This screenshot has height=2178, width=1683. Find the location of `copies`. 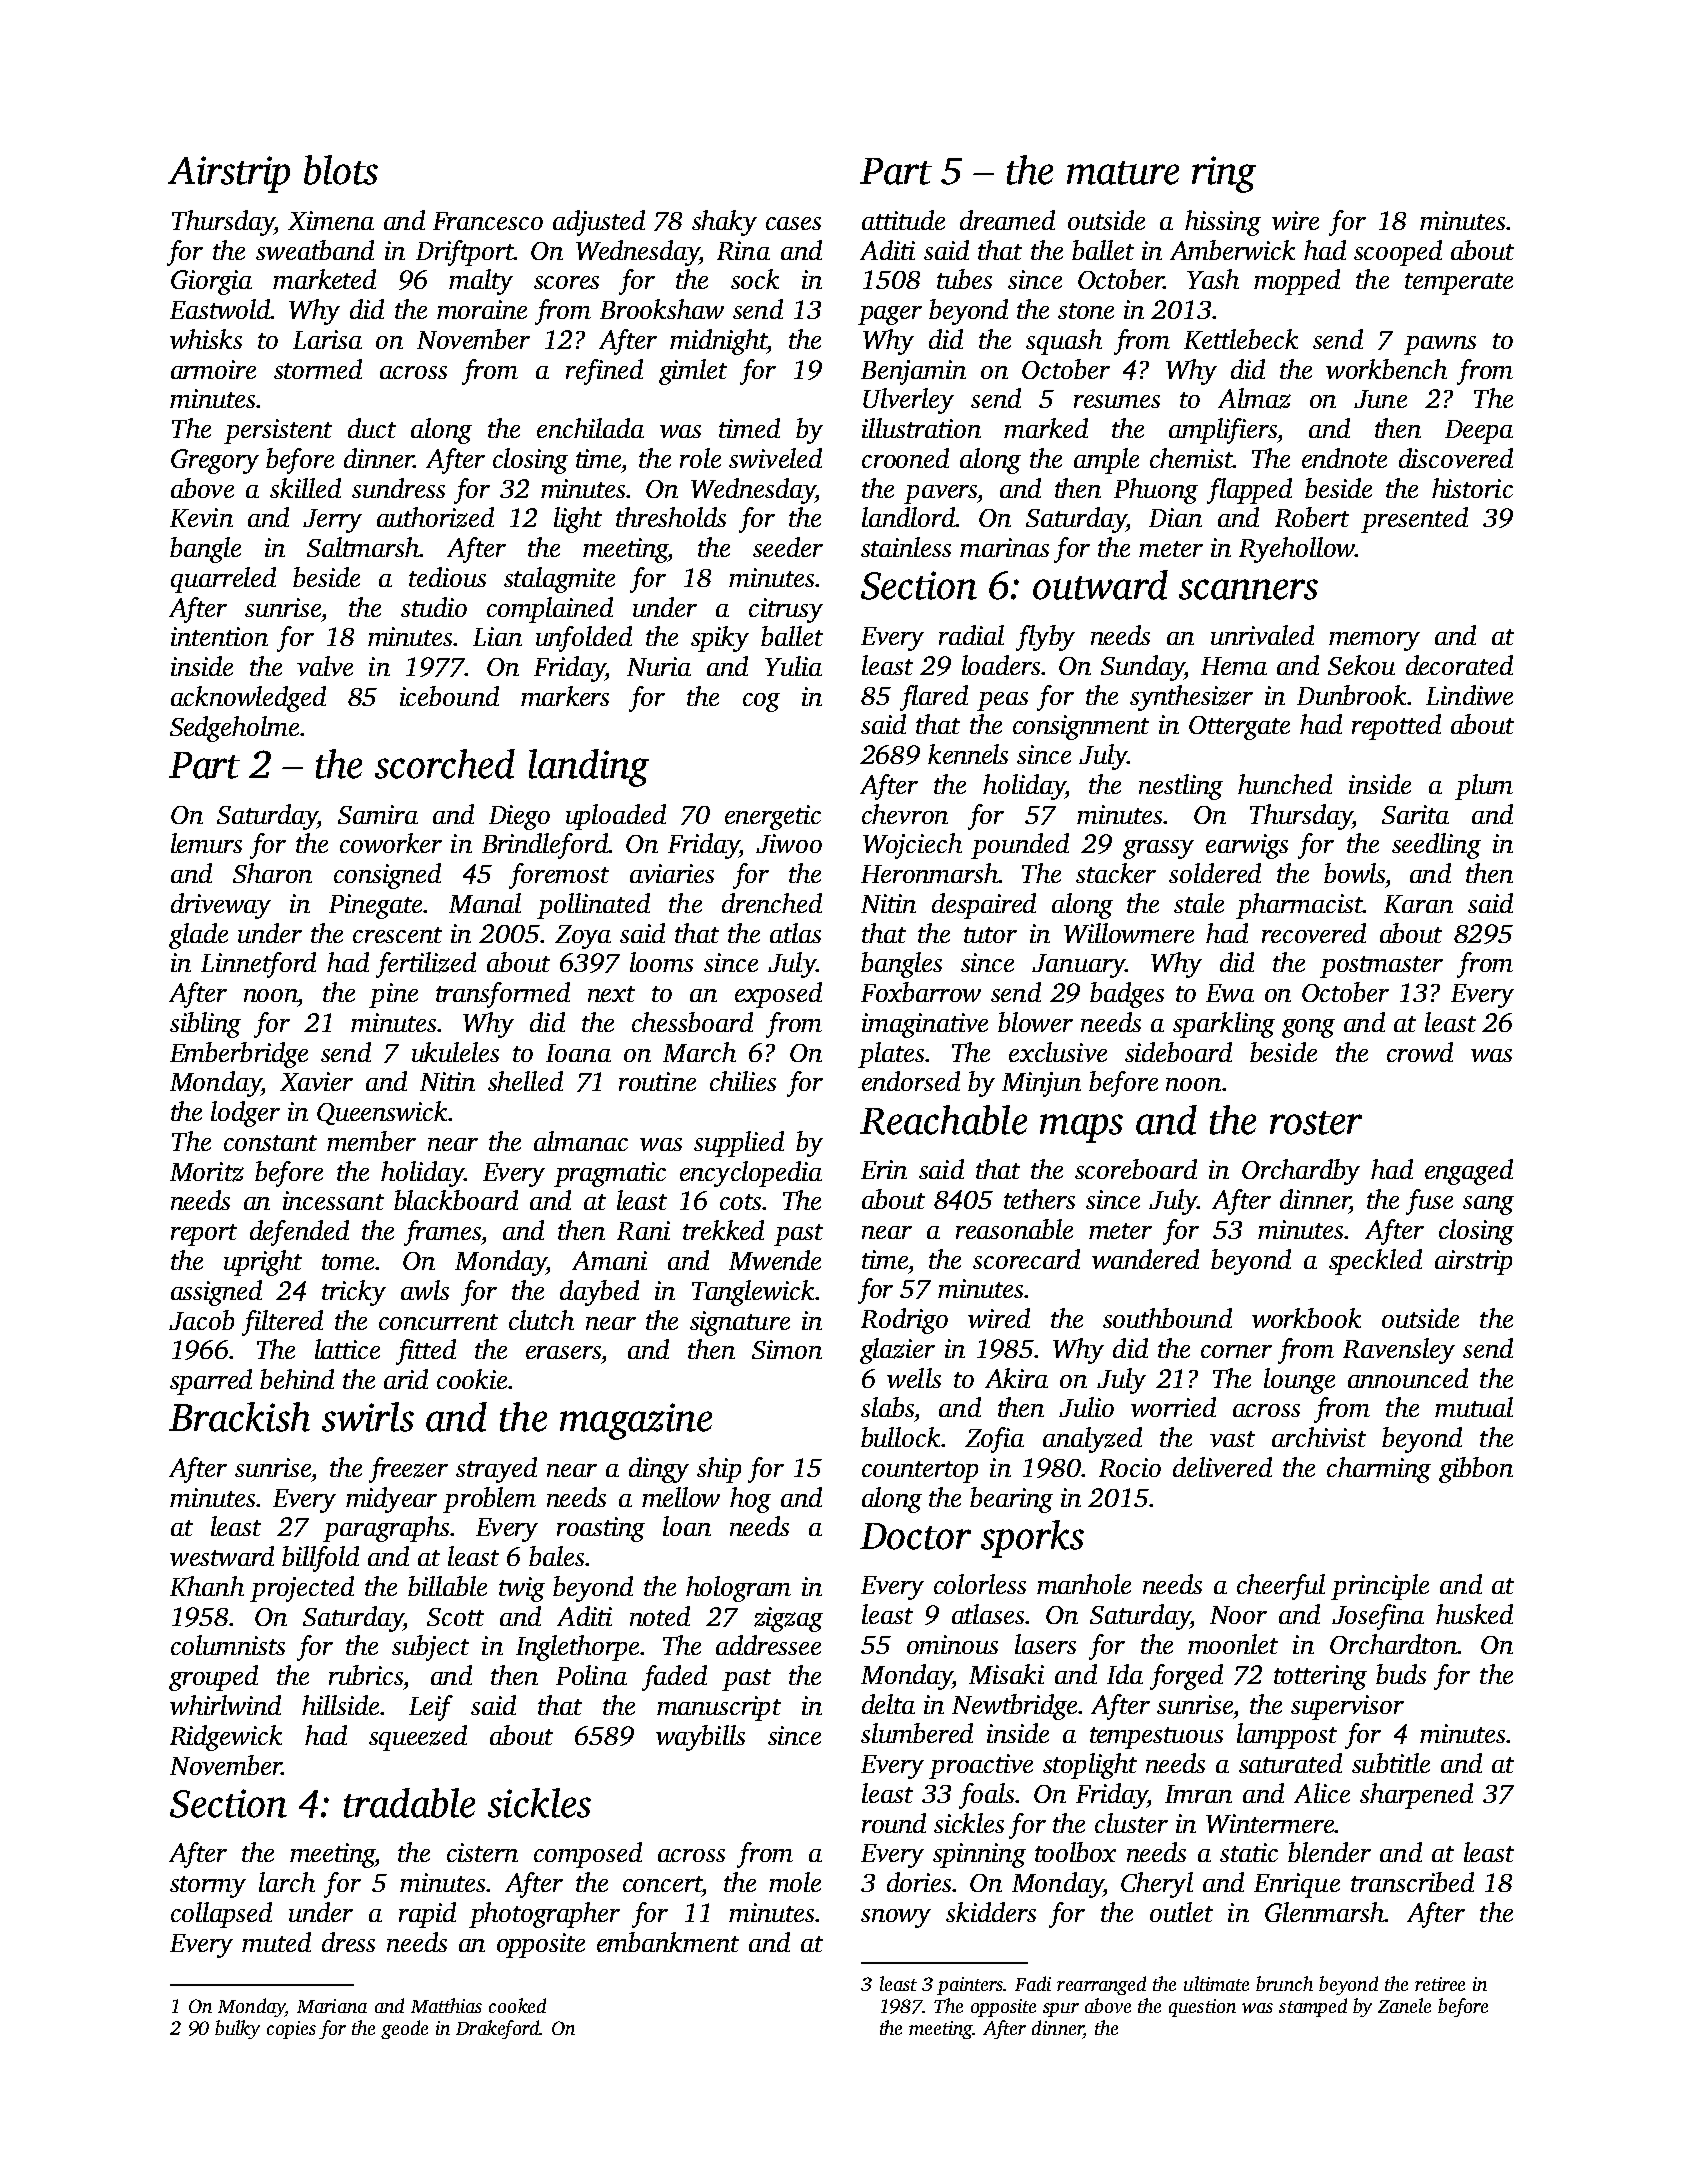

copies is located at coordinates (291, 2030).
